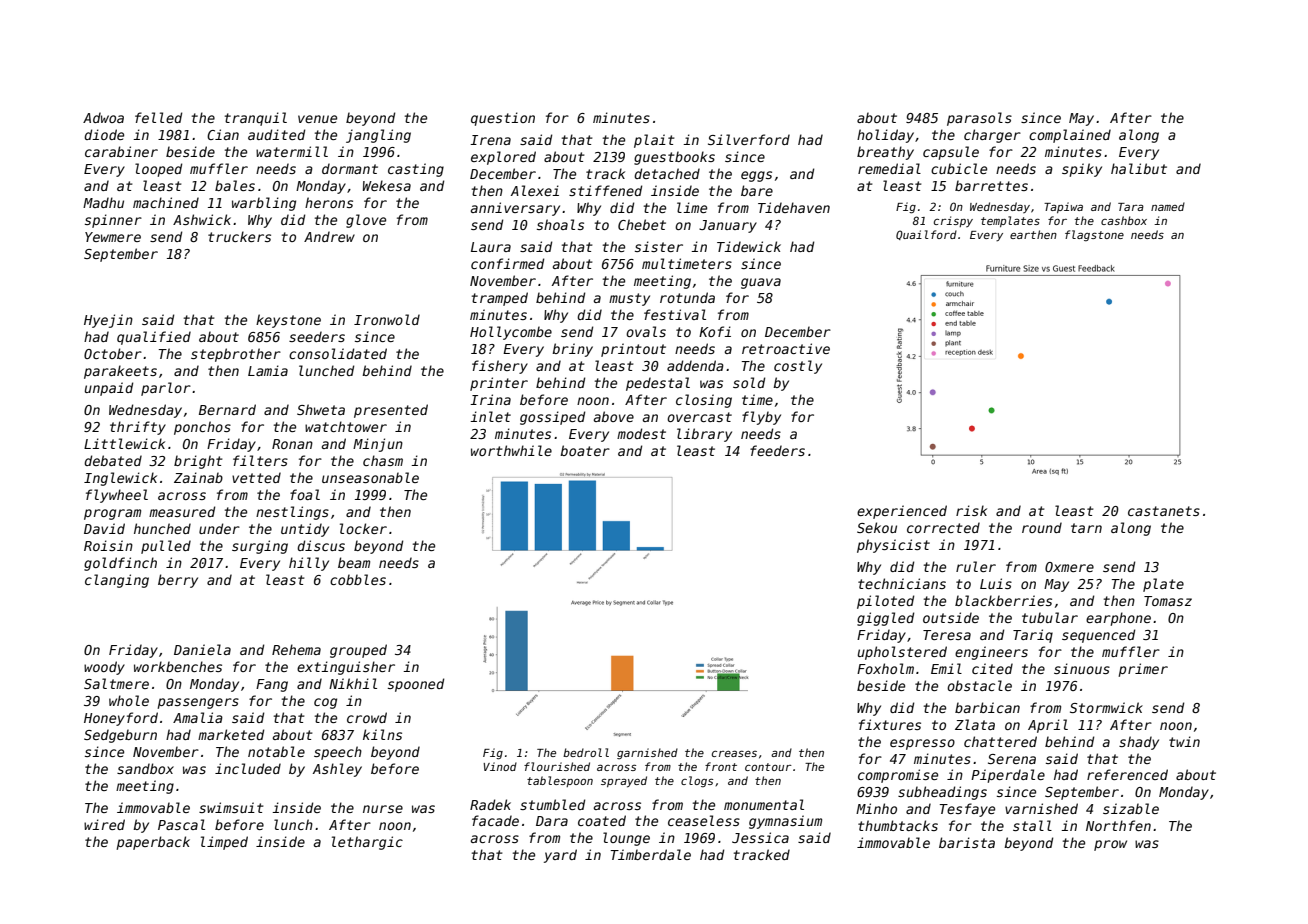 The width and height of the image is (1308, 924). I want to click on giggled, so click(885, 619).
